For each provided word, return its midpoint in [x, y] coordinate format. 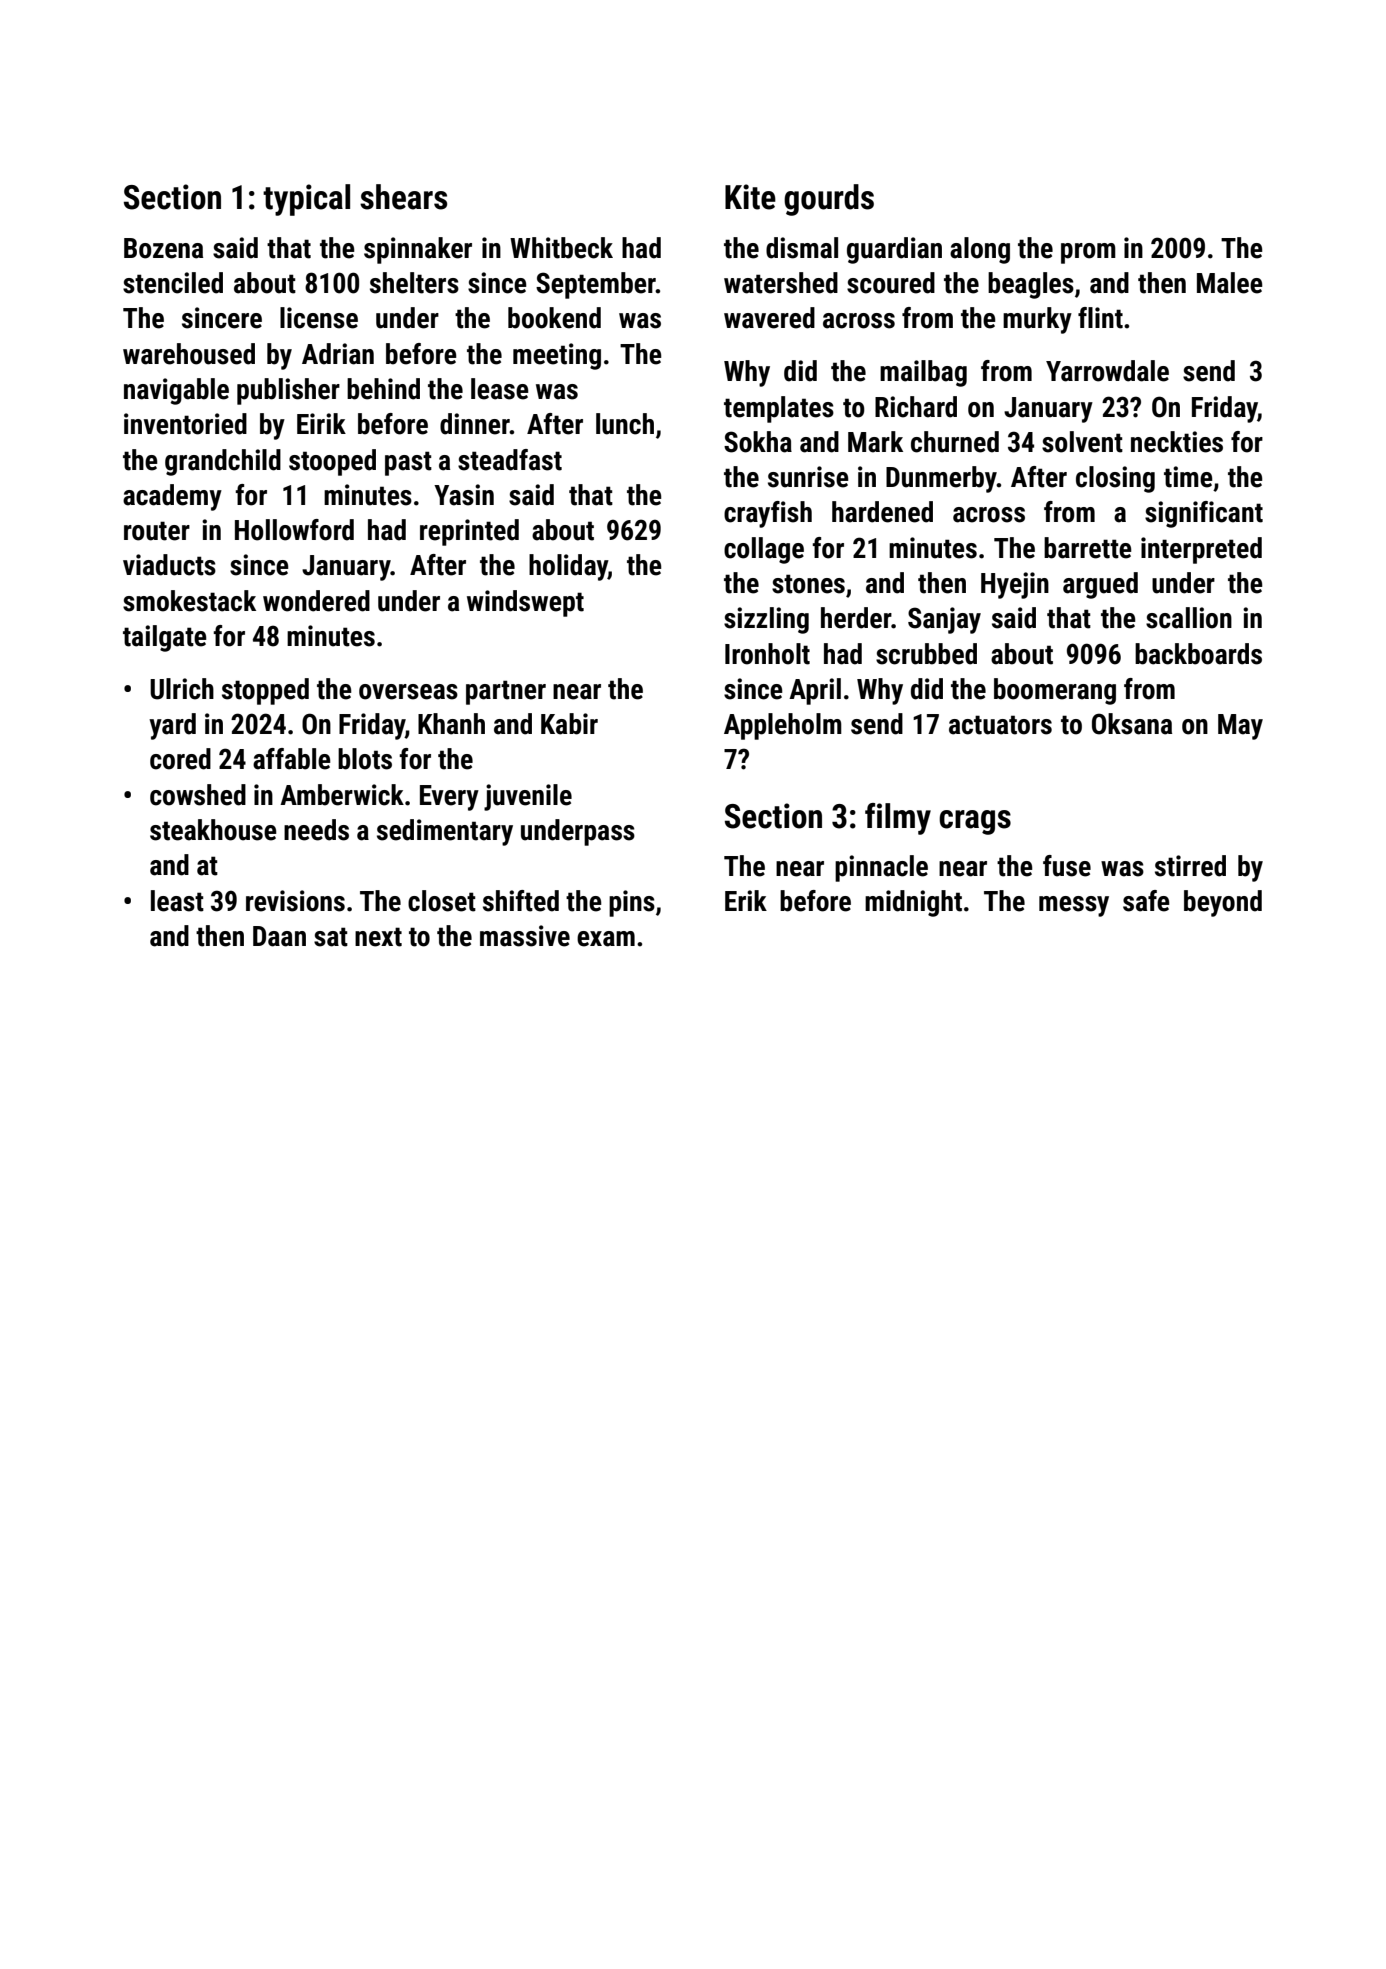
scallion [1189, 618]
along [980, 250]
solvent [1082, 442]
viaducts [169, 565]
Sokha [758, 442]
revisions [295, 901]
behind [383, 389]
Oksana [1132, 724]
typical [306, 200]
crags [975, 822]
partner [506, 692]
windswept [525, 603]
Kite [750, 197]
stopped [265, 691]
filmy [898, 819]
